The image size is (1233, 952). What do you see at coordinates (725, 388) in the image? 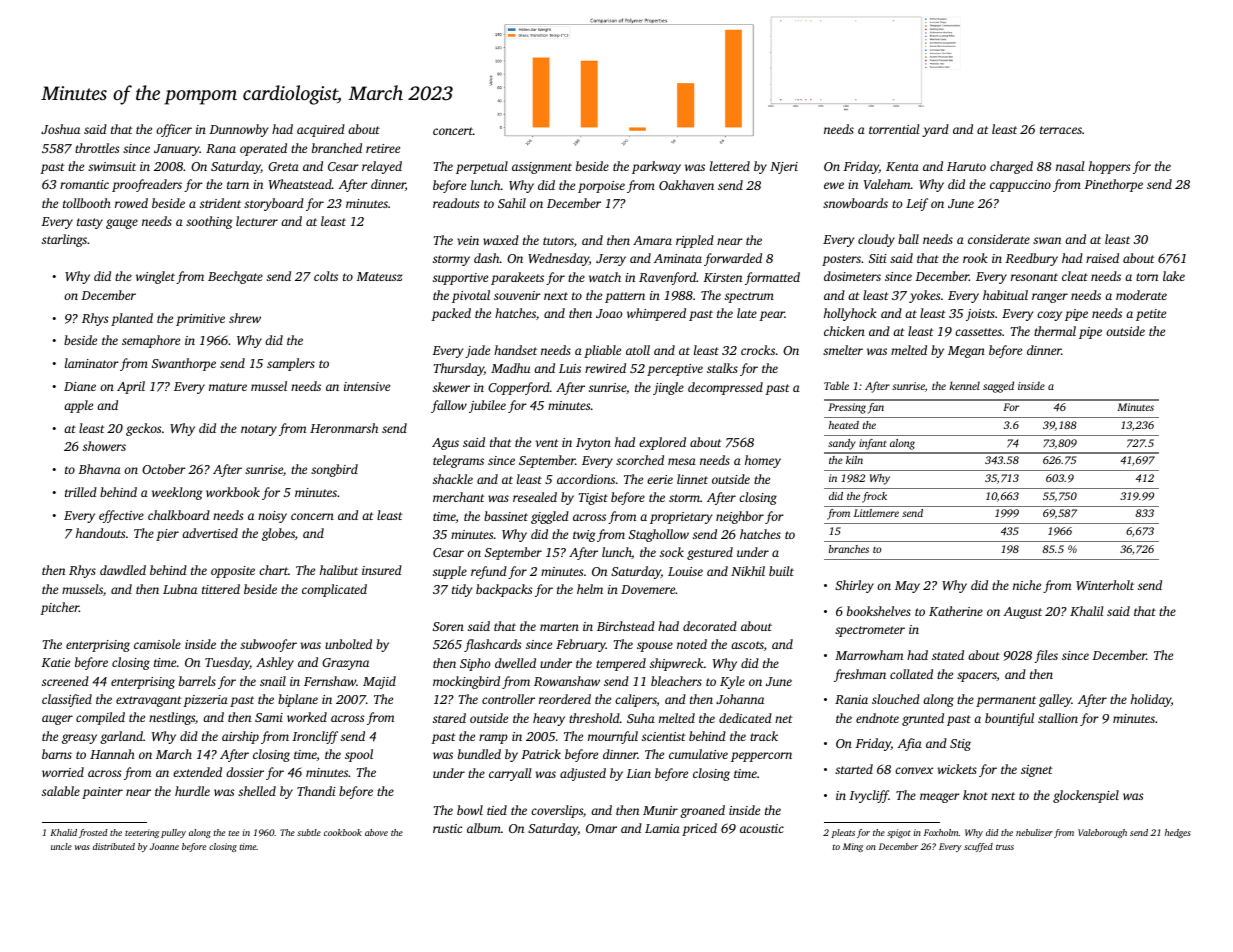
I see `decompressed` at bounding box center [725, 388].
